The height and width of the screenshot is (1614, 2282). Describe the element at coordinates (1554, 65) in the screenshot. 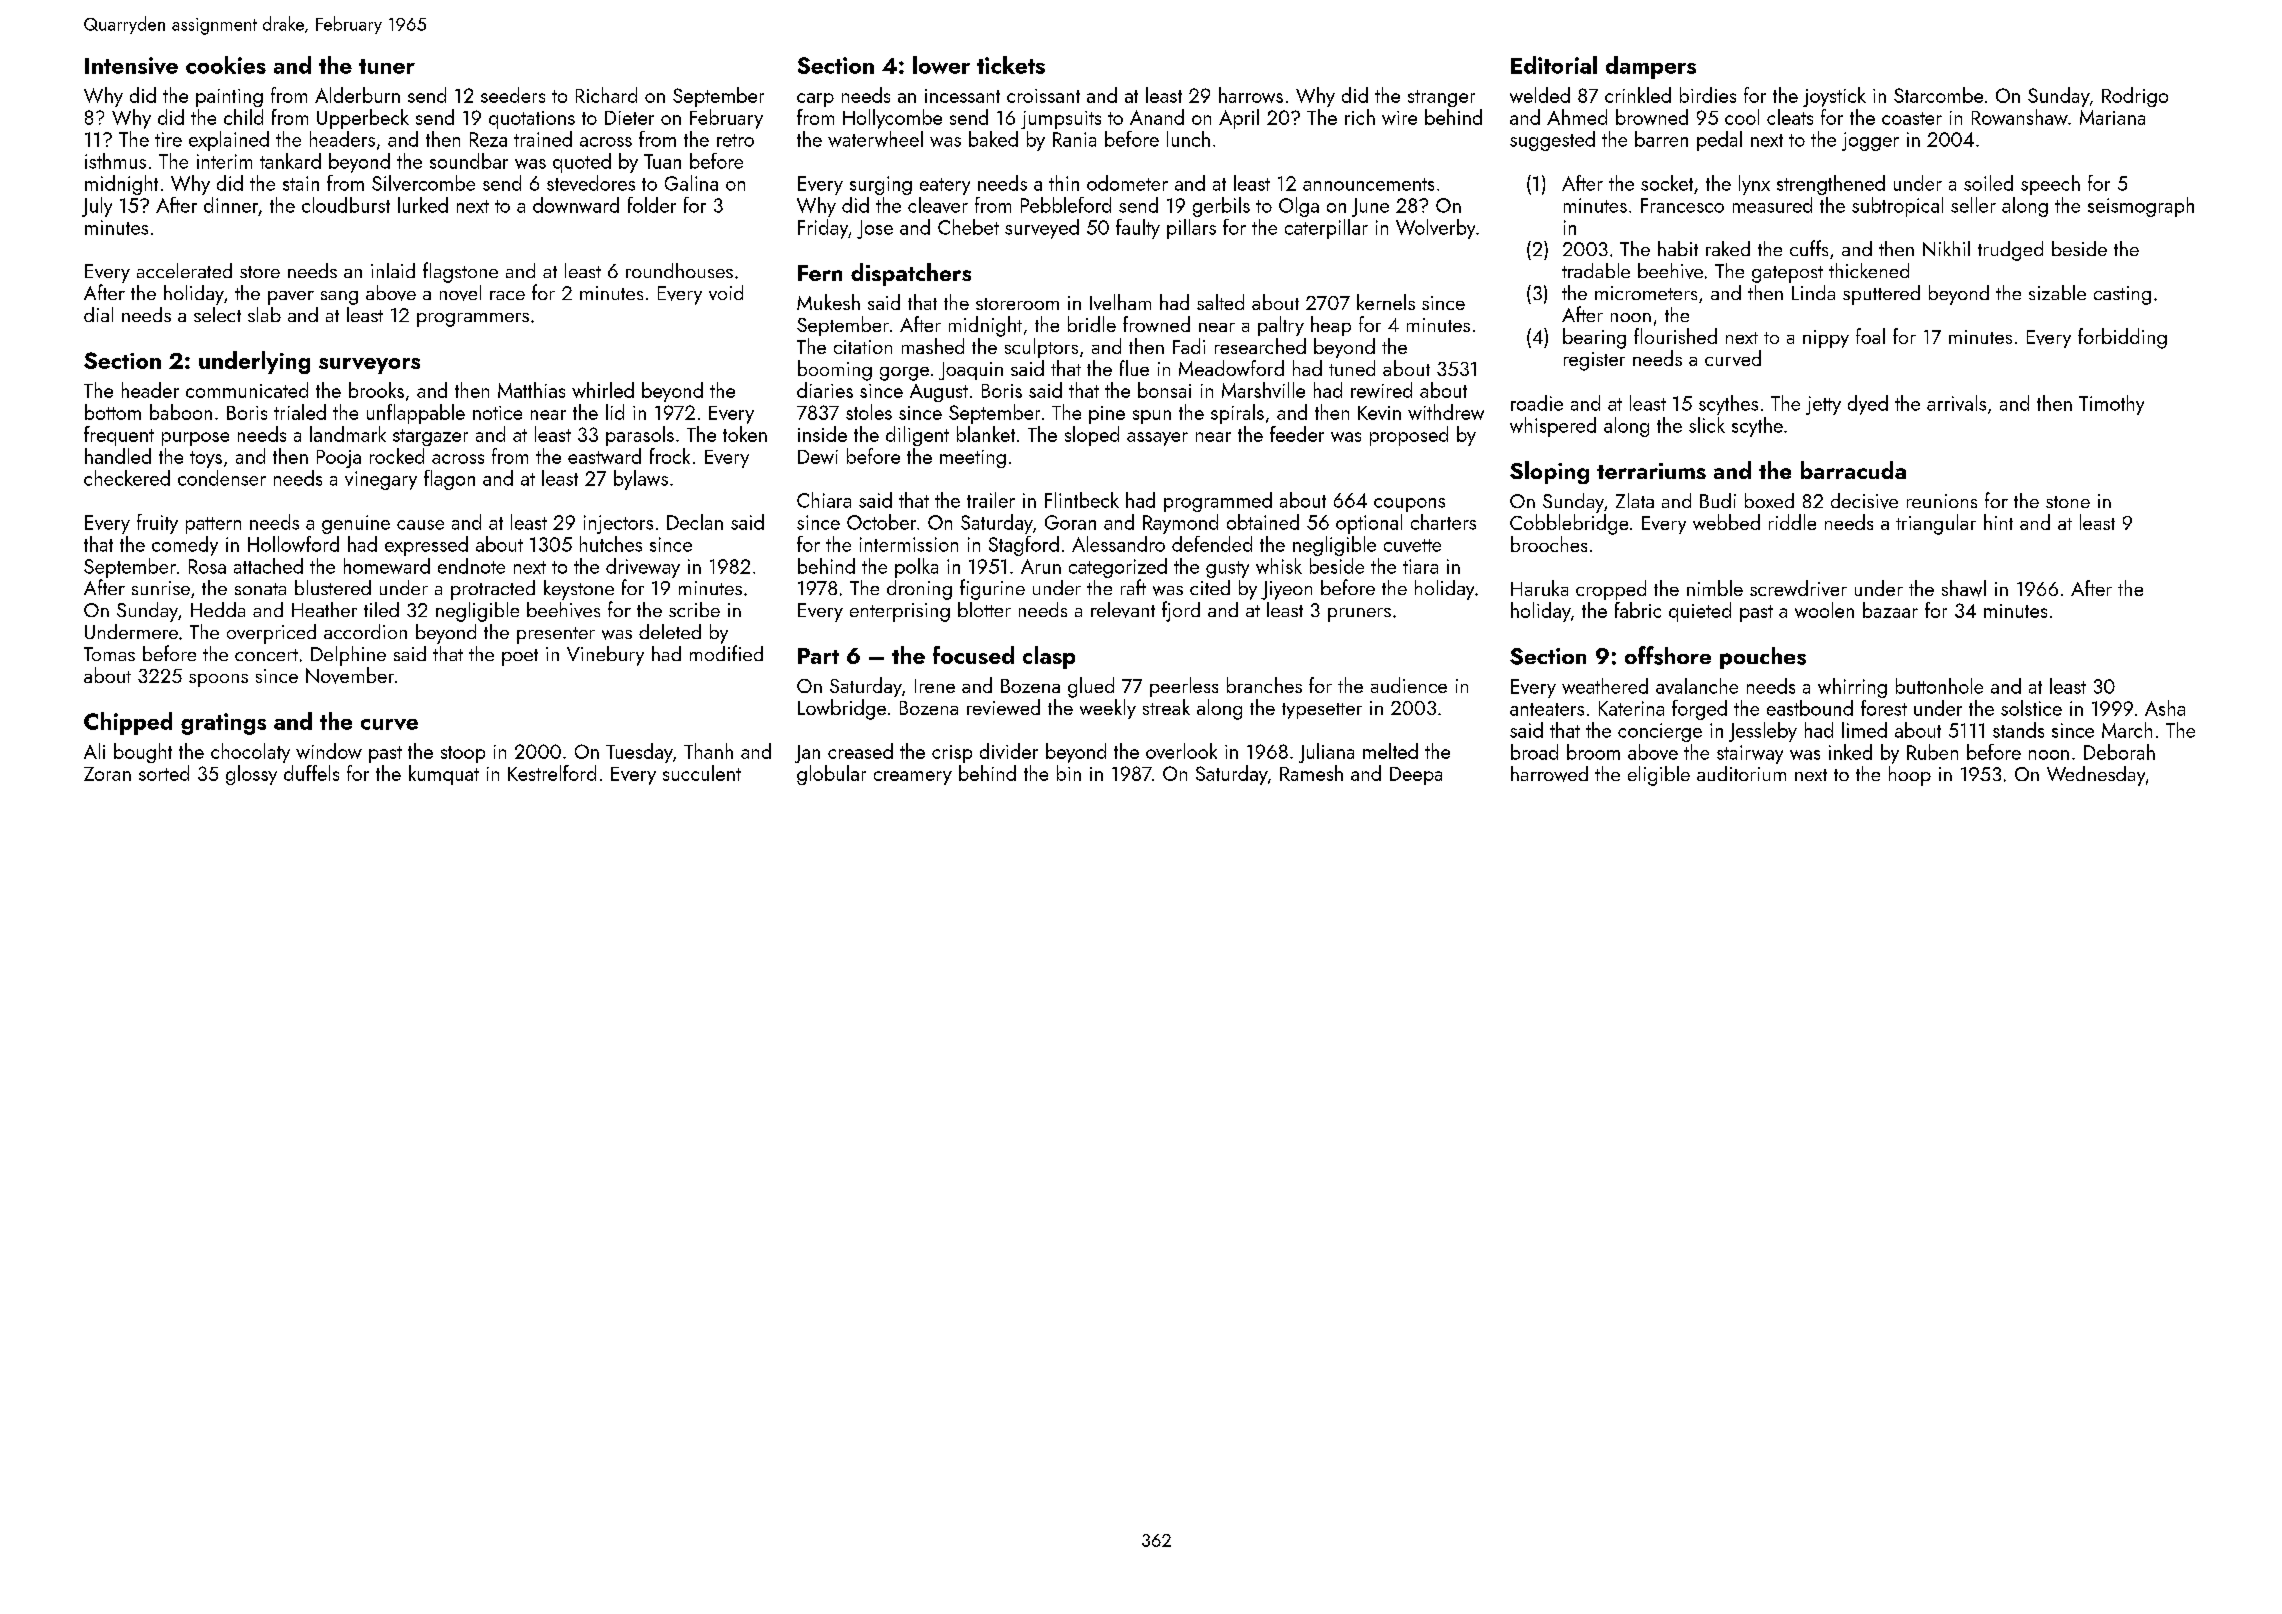

I see `Editorial` at that location.
